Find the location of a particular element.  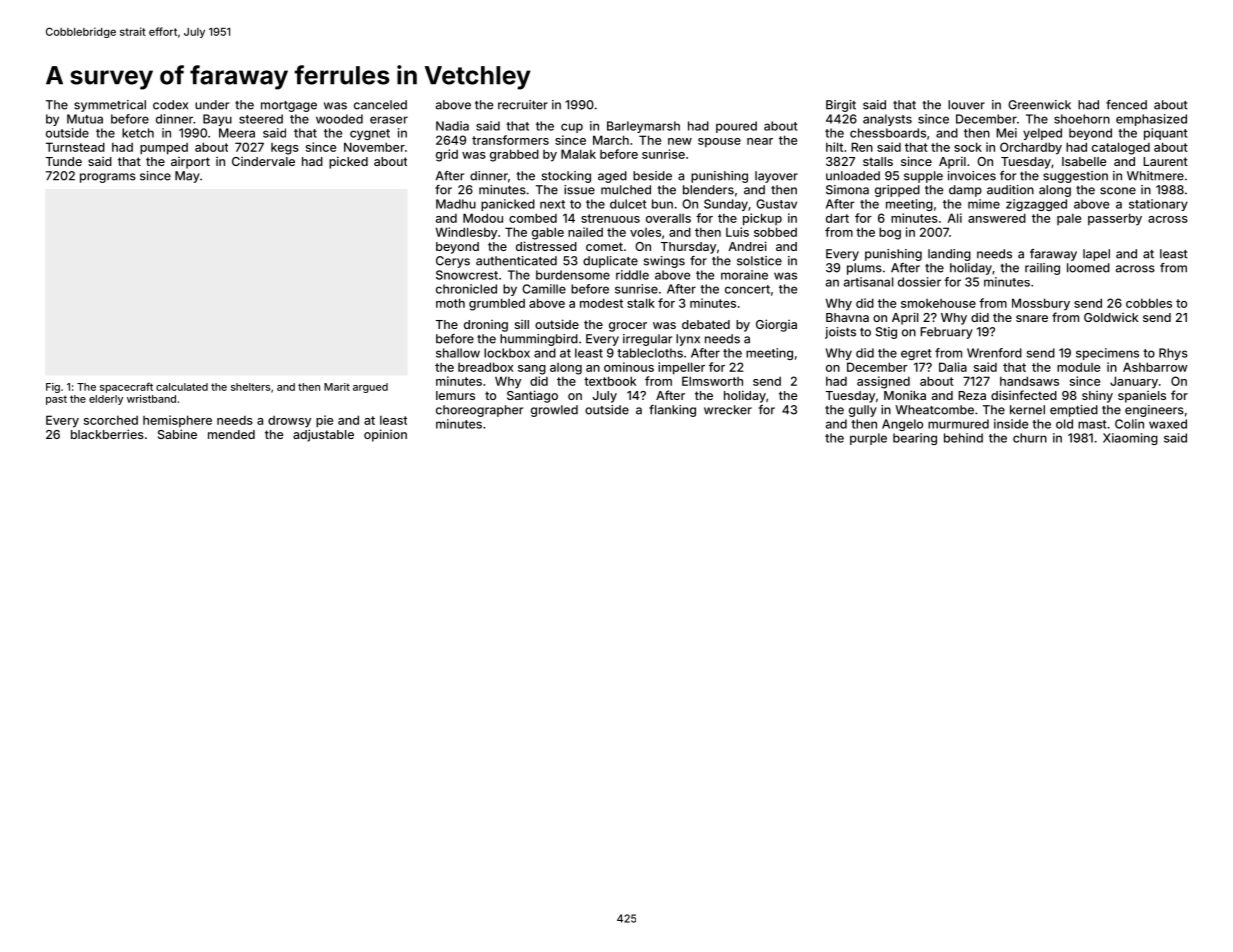

programs is located at coordinates (108, 178).
